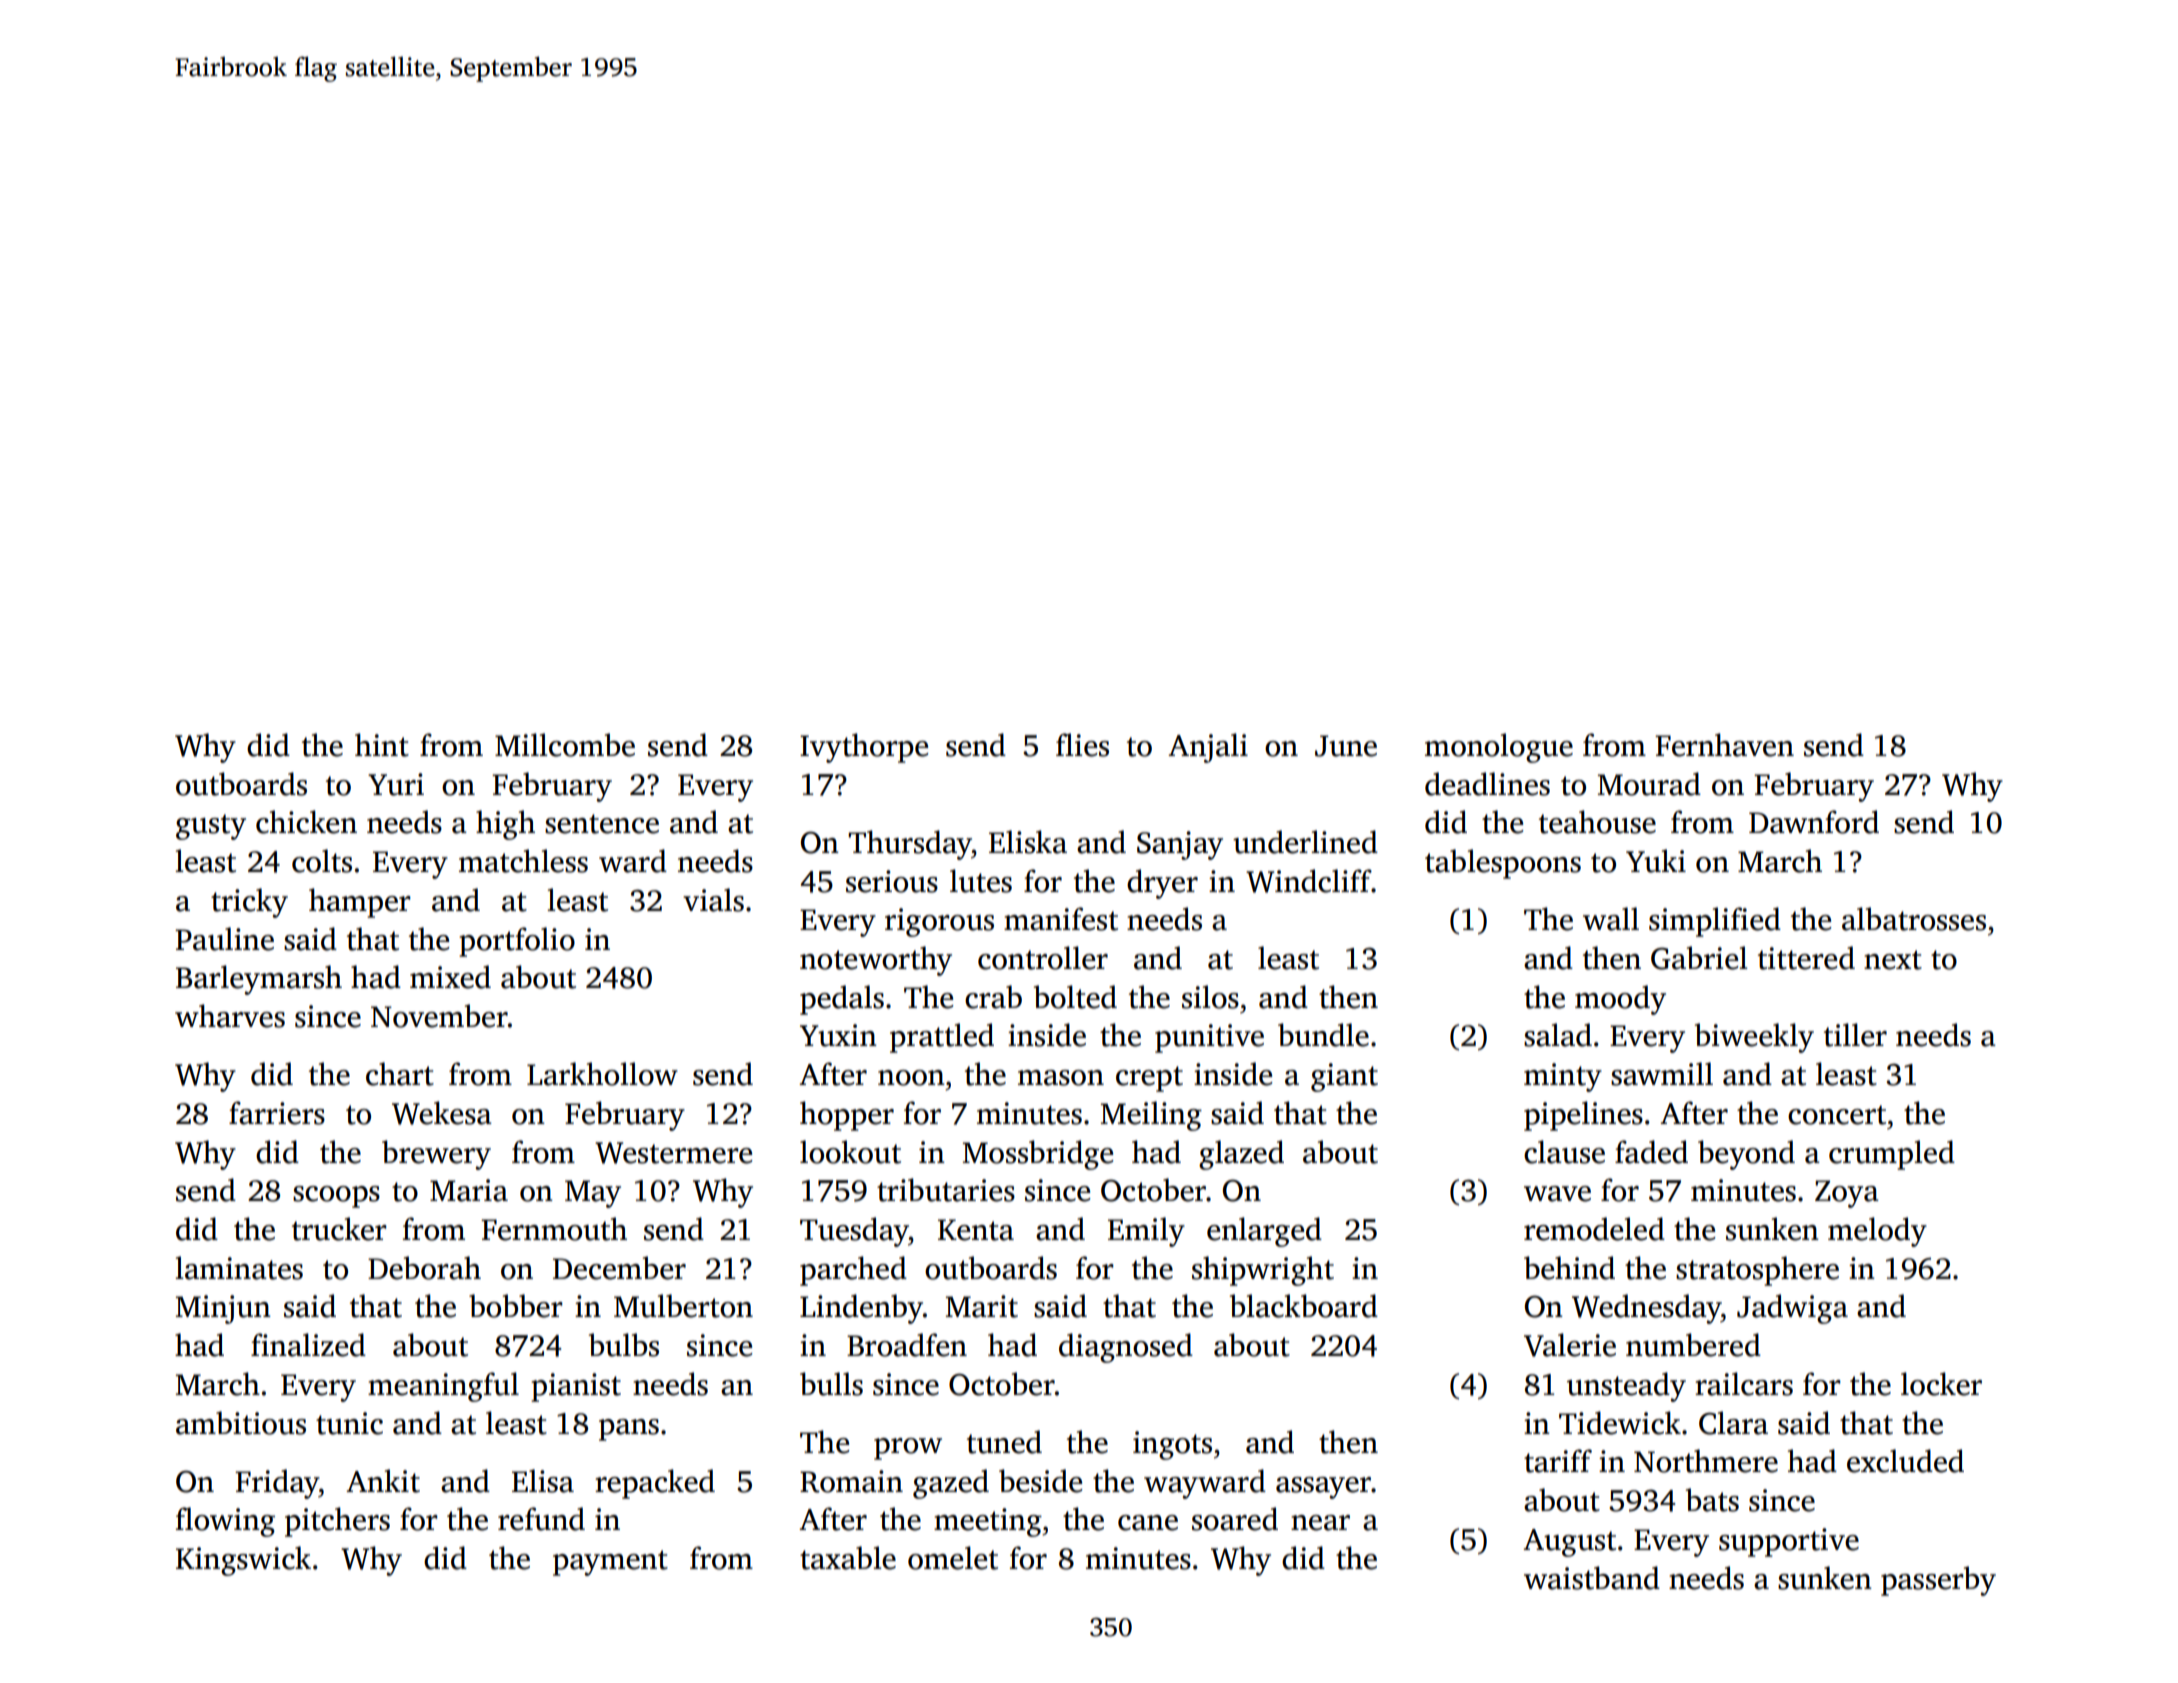 The image size is (2178, 1683). Describe the element at coordinates (1620, 1423) in the image. I see `Tidewick` at that location.
